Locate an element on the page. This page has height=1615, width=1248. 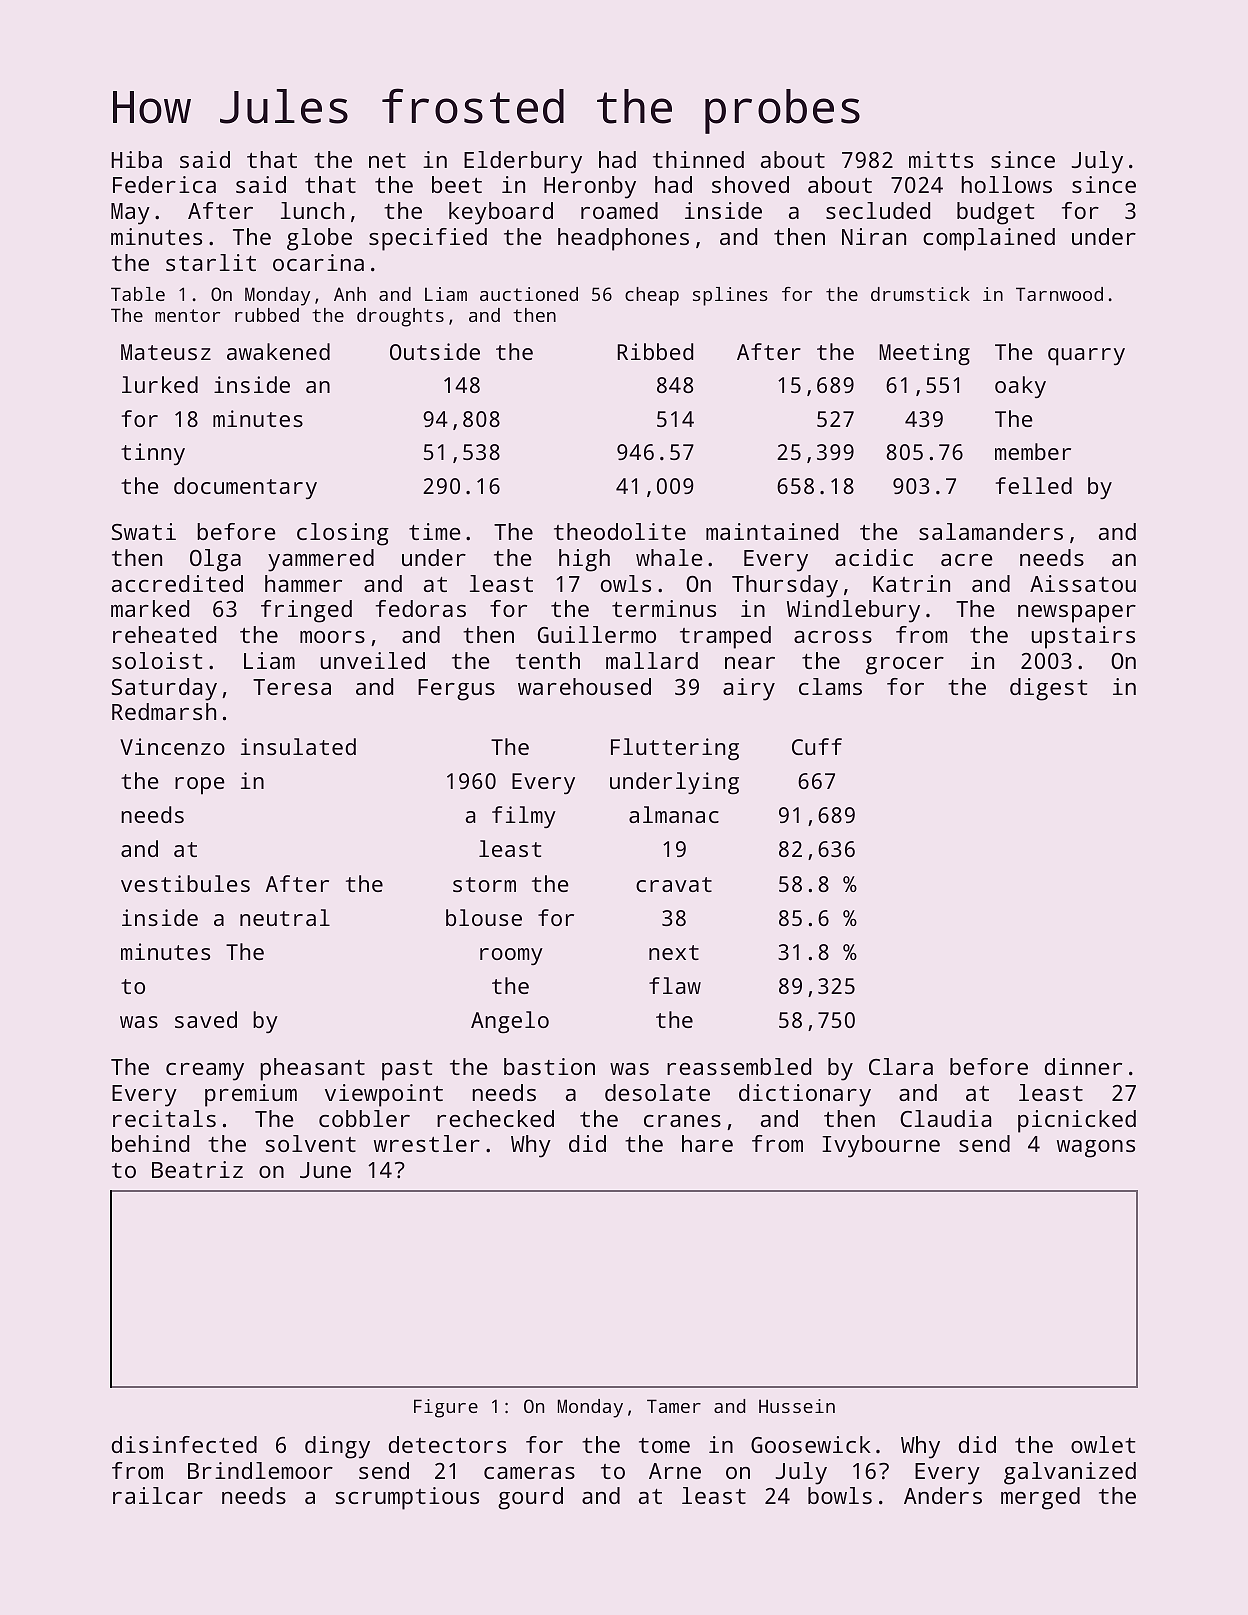
complained is located at coordinates (989, 239).
